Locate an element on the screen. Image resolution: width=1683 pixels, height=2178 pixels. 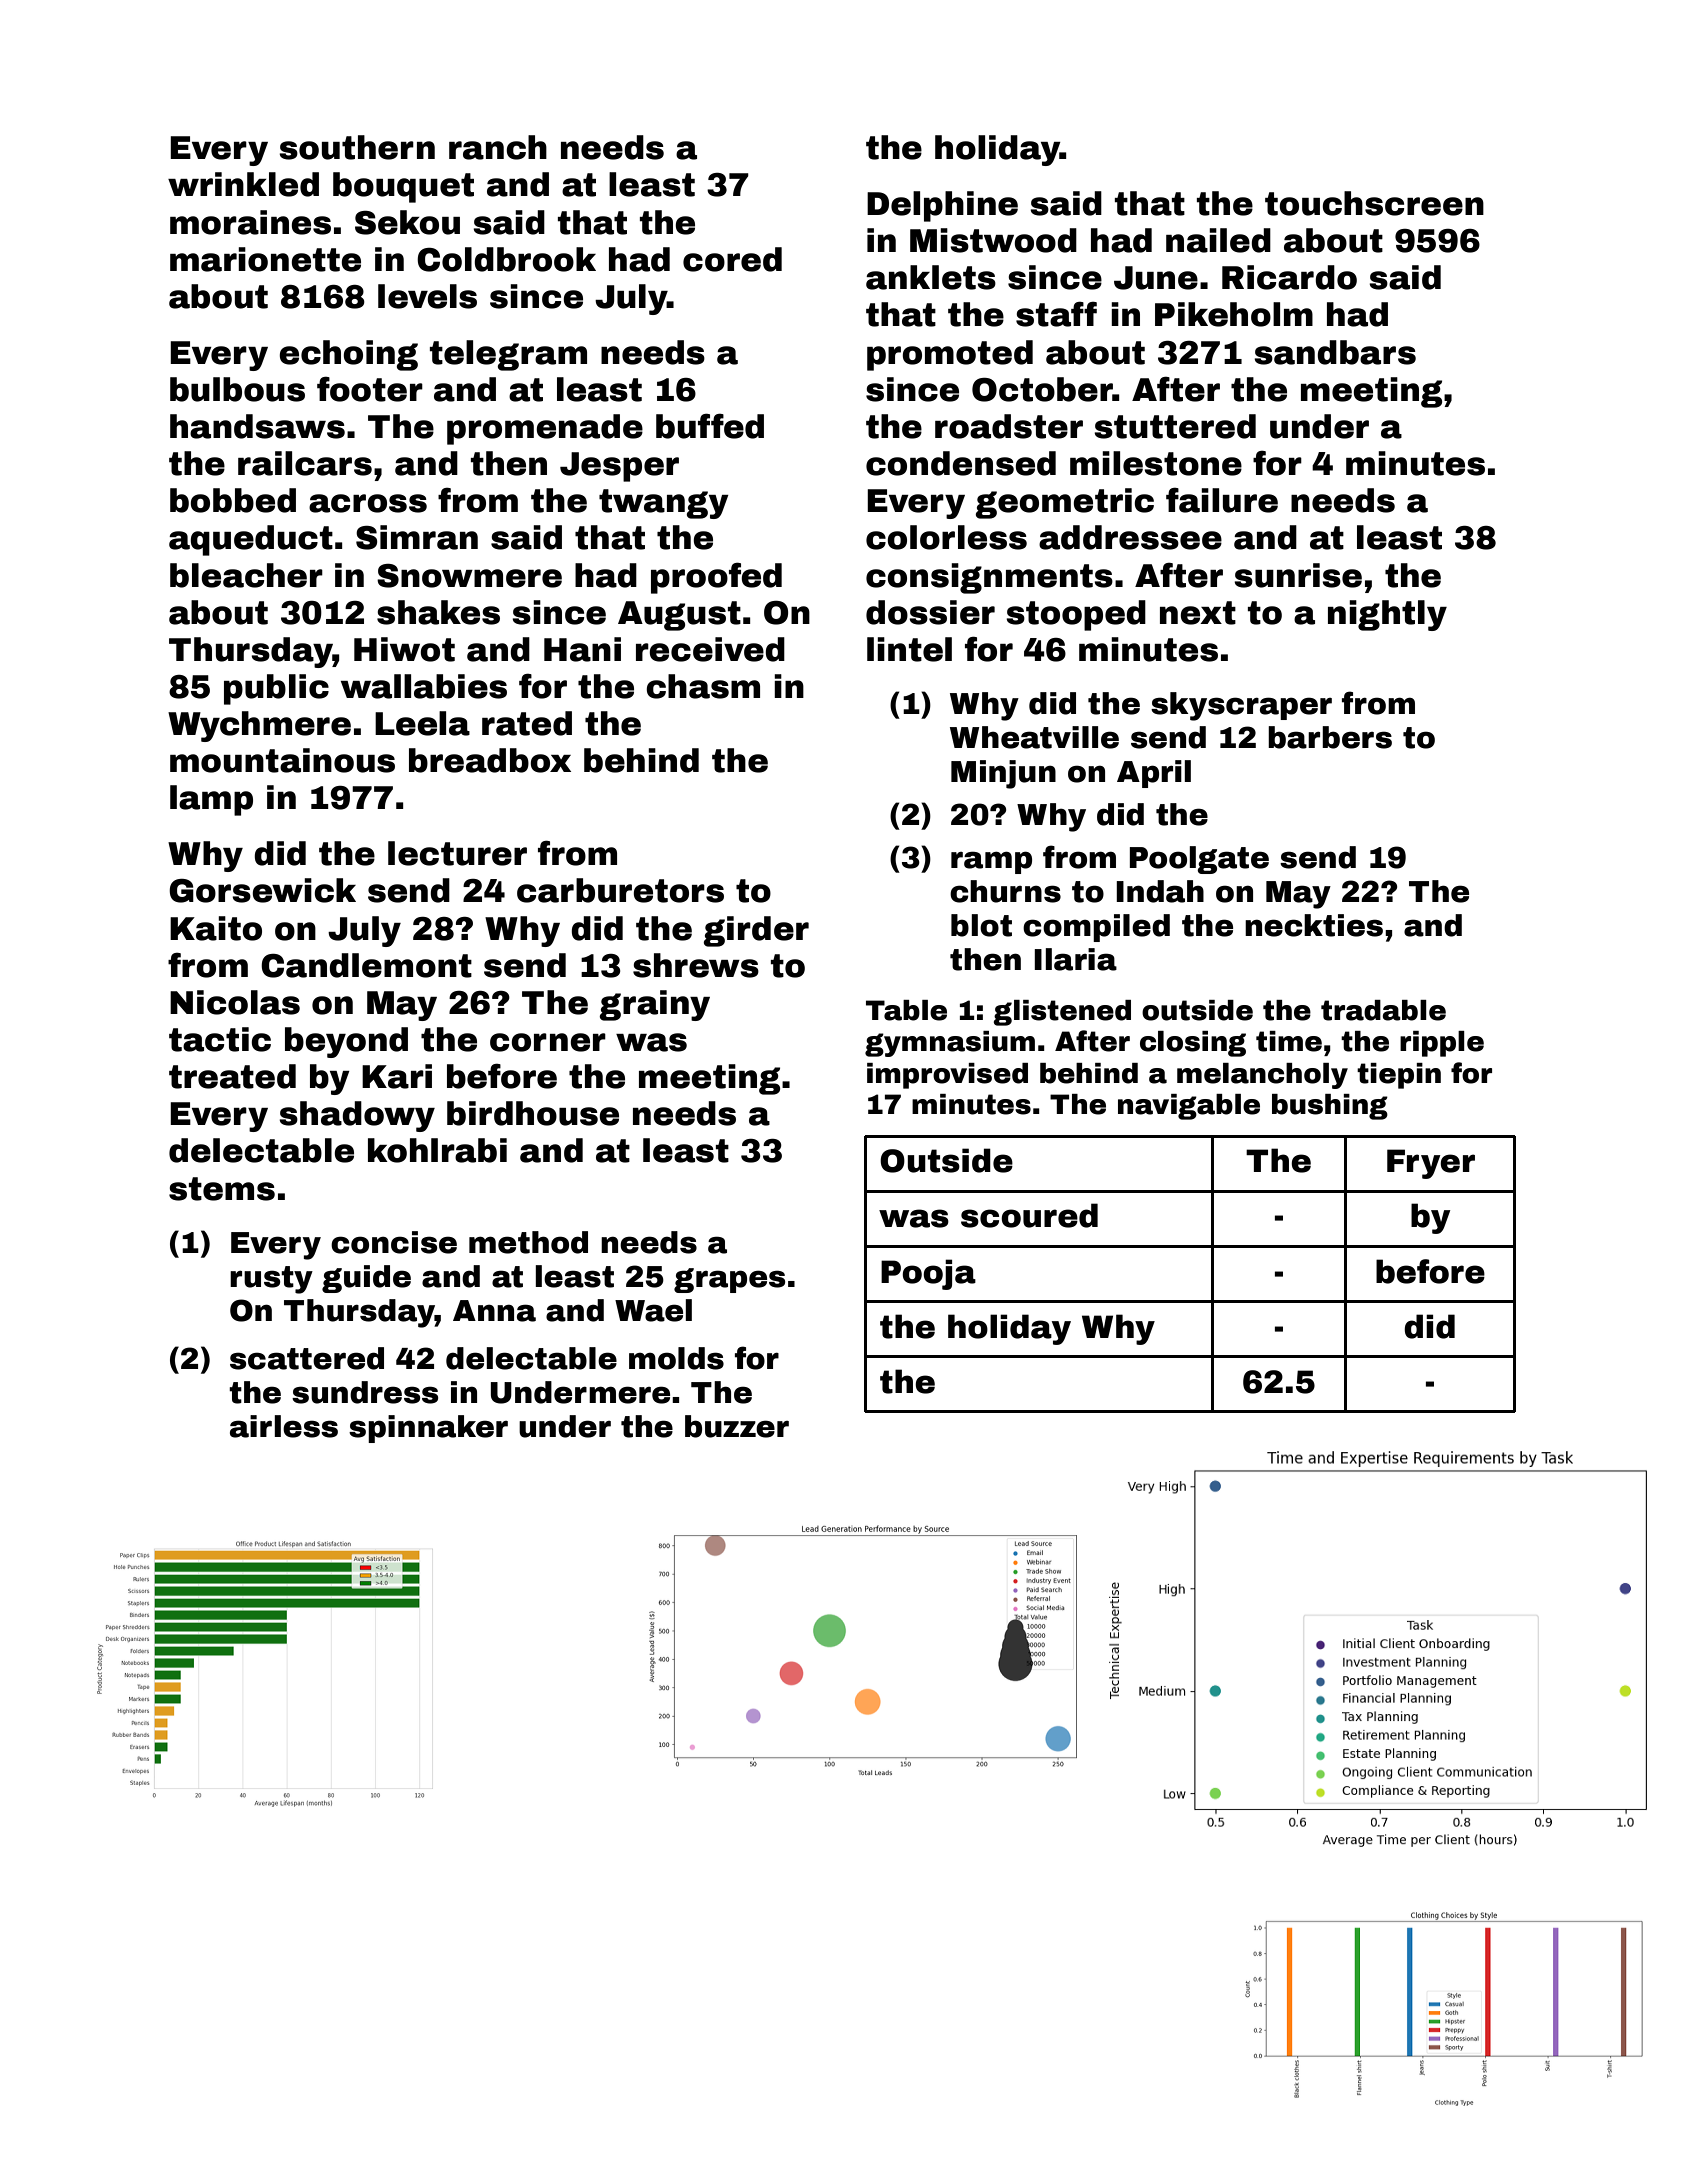
ranch is located at coordinates (498, 147).
